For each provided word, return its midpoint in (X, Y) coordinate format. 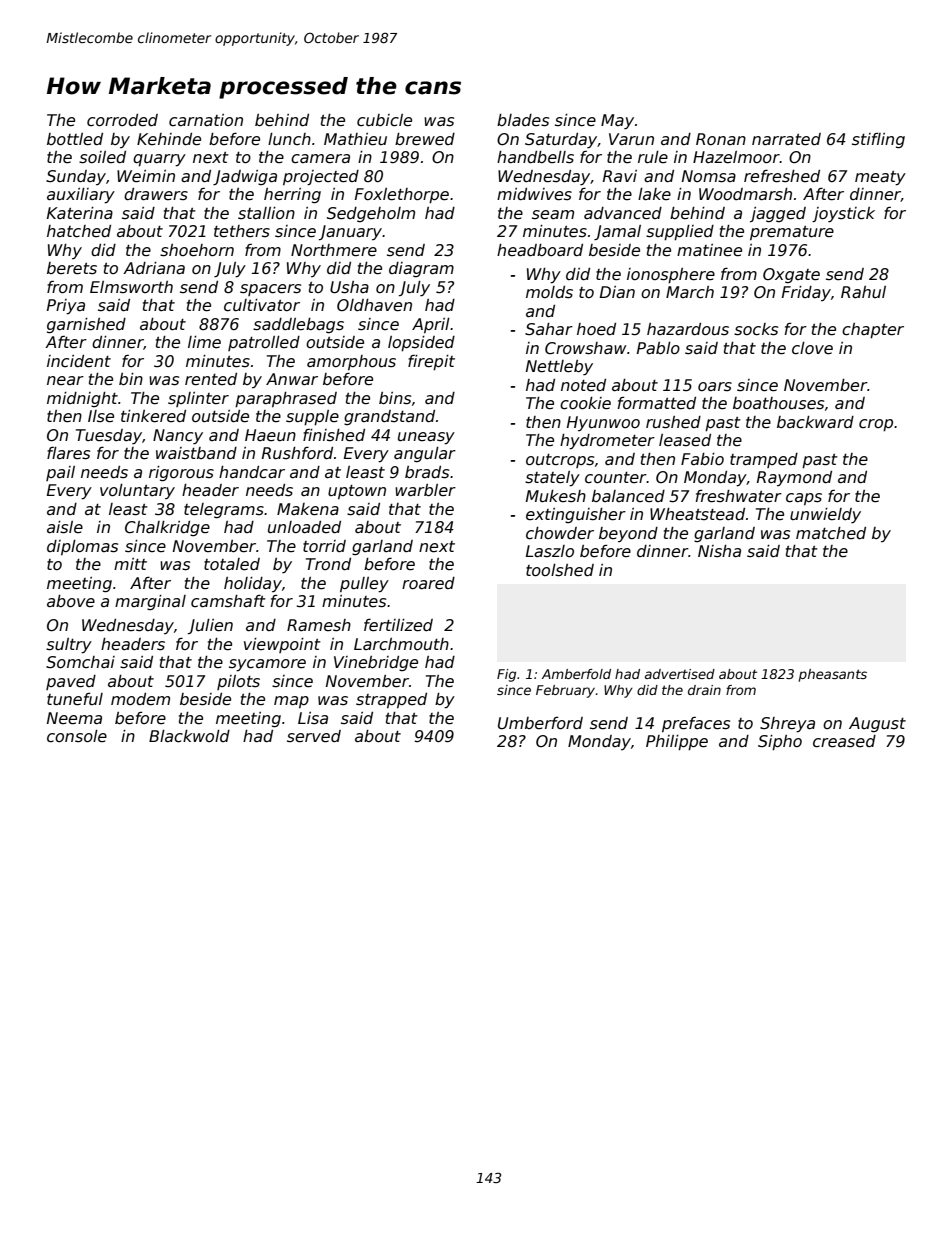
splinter (198, 399)
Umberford (540, 723)
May (617, 121)
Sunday (76, 177)
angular (425, 454)
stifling (878, 140)
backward (815, 422)
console (77, 736)
